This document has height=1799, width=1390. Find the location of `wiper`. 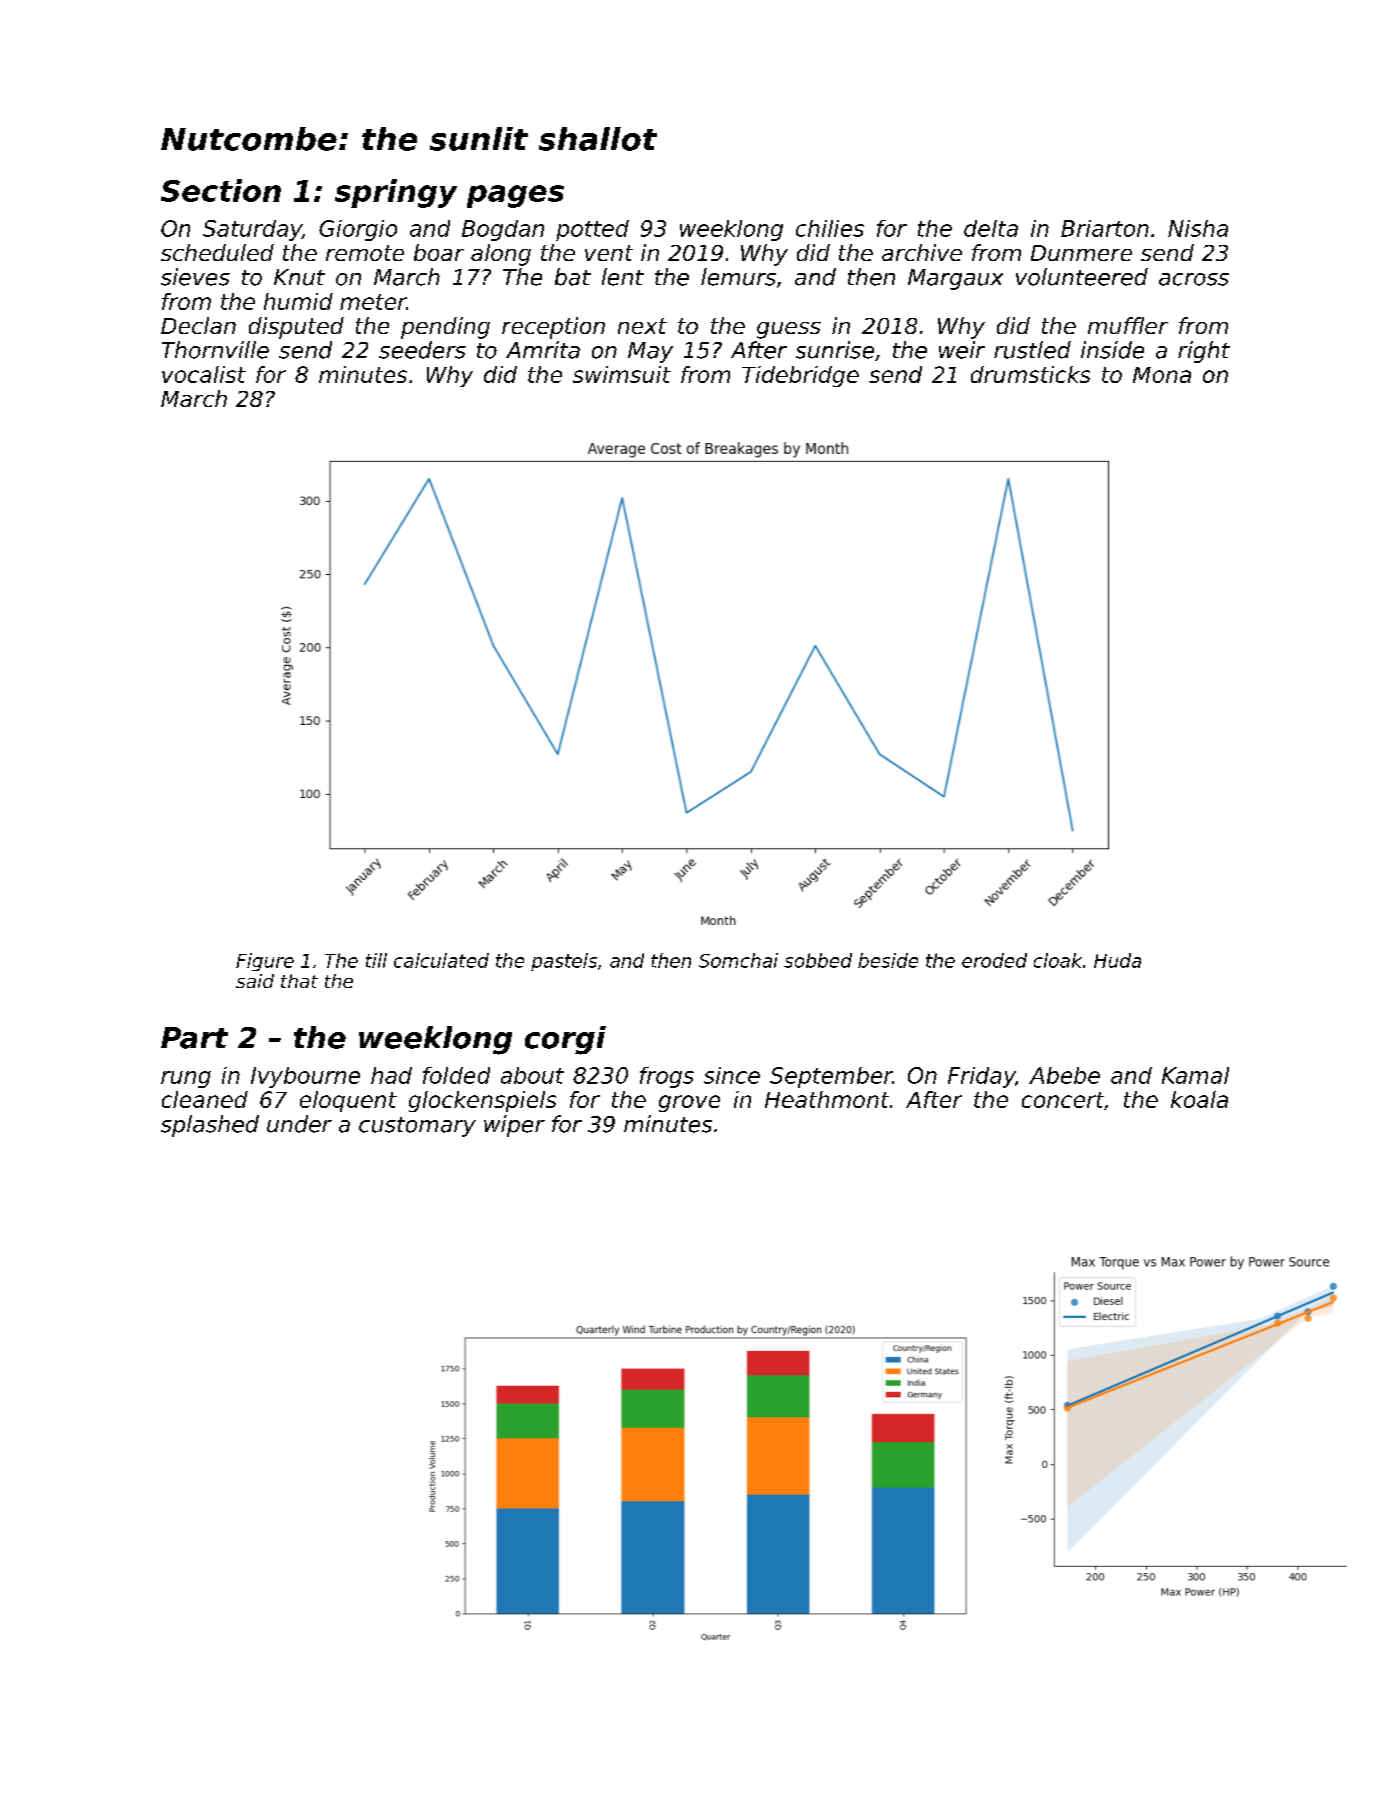

wiper is located at coordinates (514, 1126).
